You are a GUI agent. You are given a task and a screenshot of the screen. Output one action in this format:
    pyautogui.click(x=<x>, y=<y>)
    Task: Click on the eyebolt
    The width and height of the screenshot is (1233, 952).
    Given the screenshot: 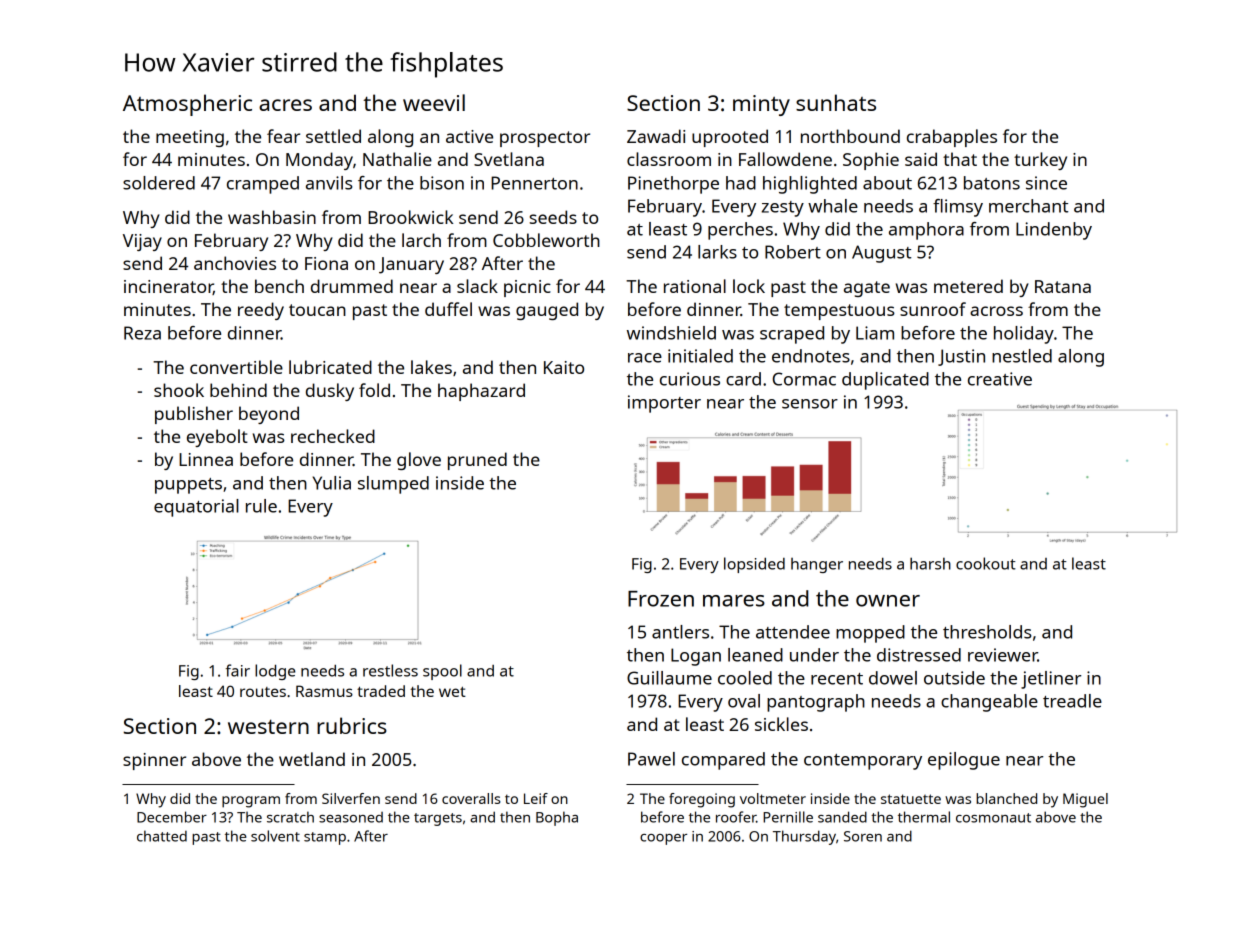 What is the action you would take?
    pyautogui.click(x=217, y=438)
